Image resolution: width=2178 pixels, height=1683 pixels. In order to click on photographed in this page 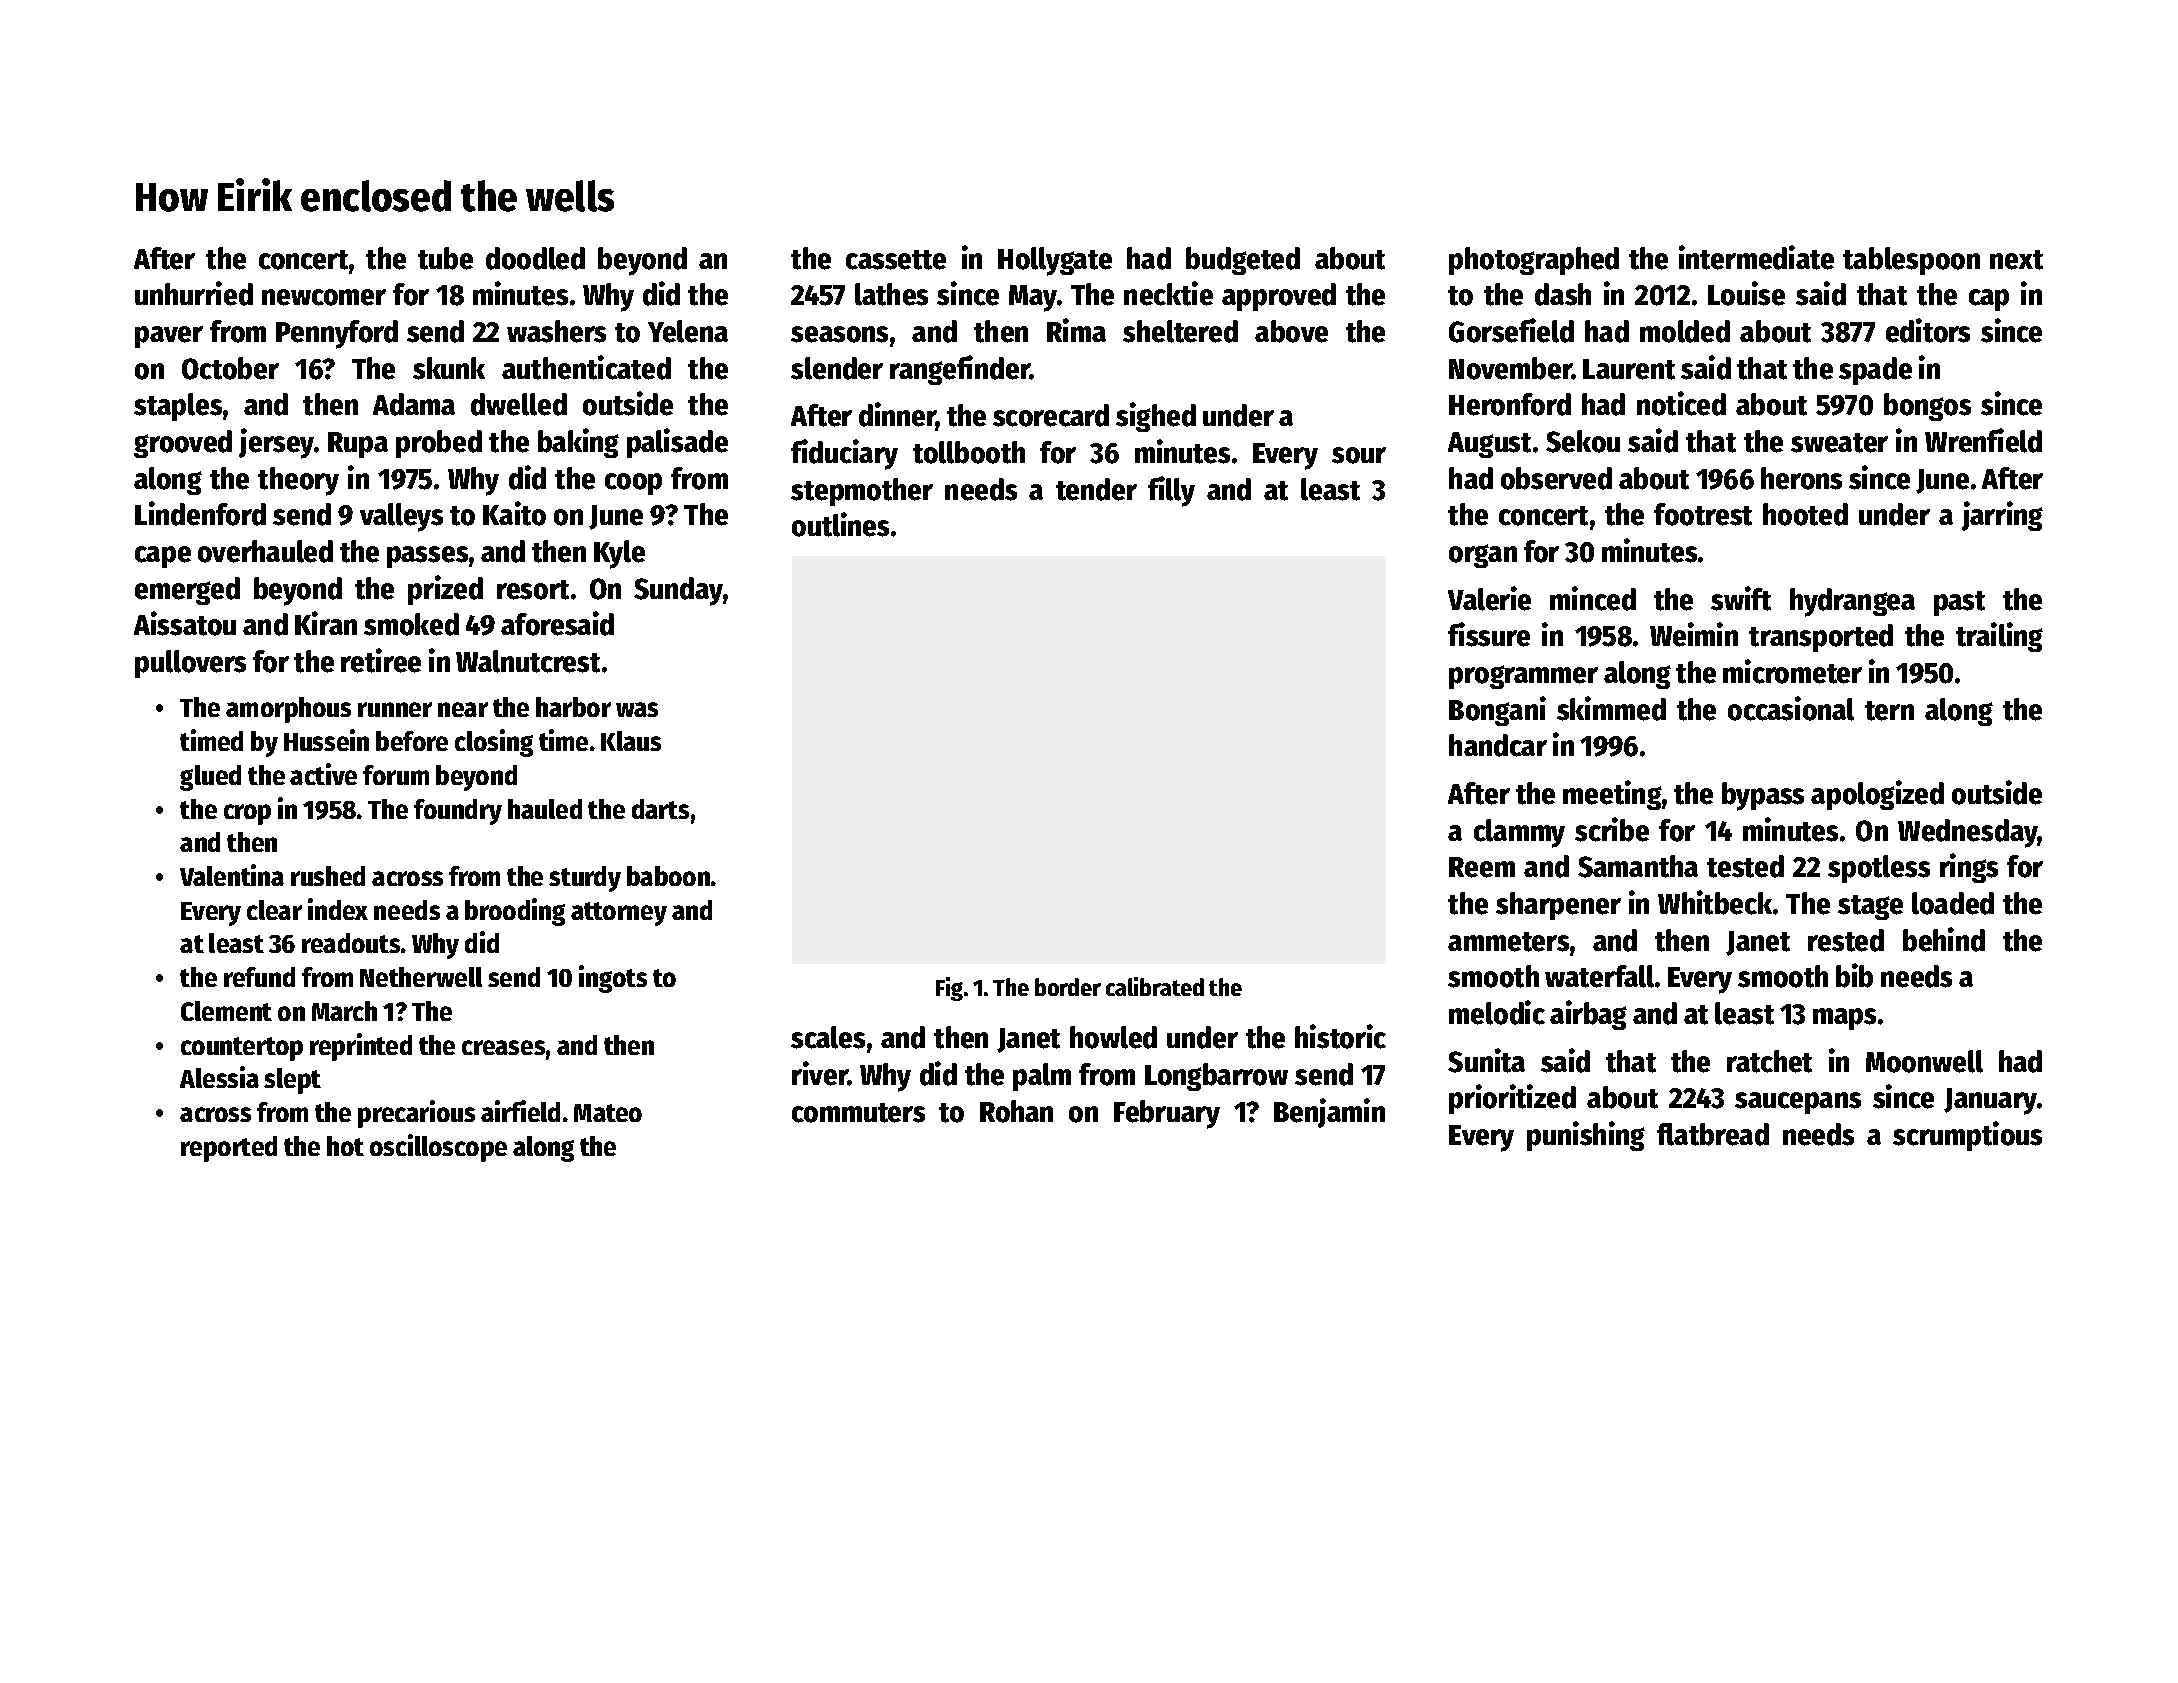, I will do `click(1534, 261)`.
